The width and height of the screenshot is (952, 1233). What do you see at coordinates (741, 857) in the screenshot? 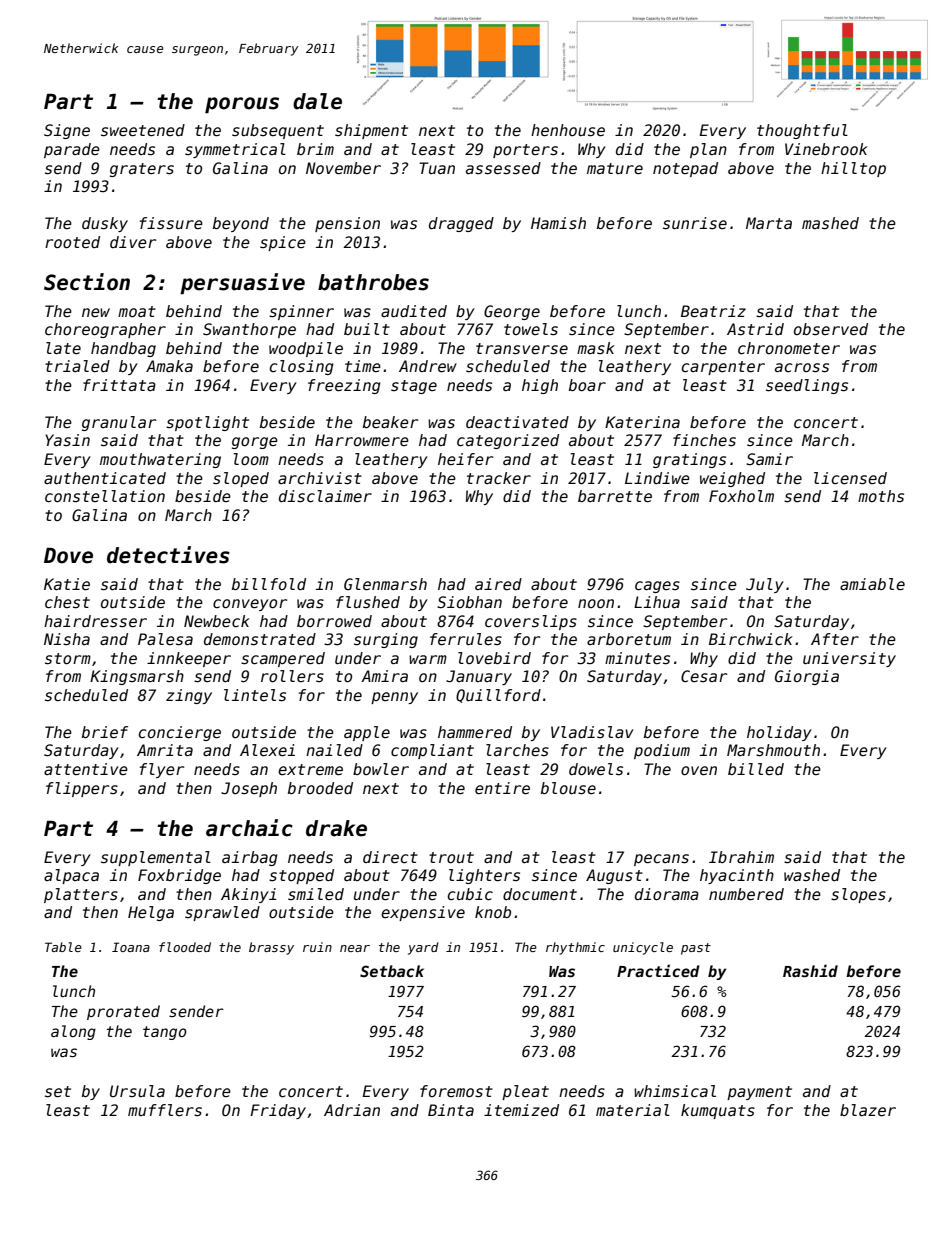
I see `Ibrahim` at bounding box center [741, 857].
